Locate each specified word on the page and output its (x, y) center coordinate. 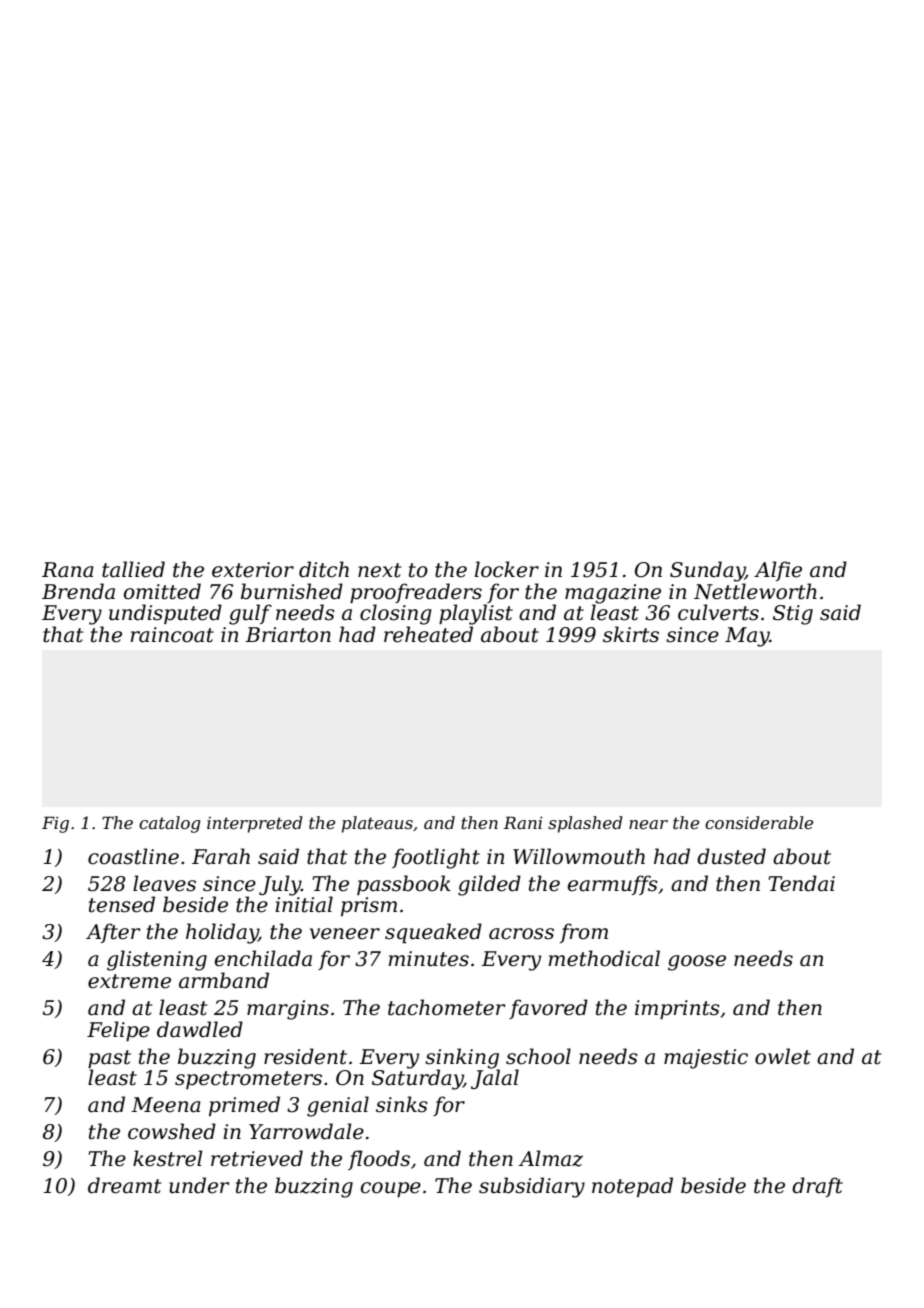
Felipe (118, 1031)
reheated (428, 634)
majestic (706, 1059)
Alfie (778, 571)
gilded (489, 885)
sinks (402, 1104)
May (747, 637)
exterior (253, 570)
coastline (133, 856)
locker (507, 569)
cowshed (172, 1131)
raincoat (172, 635)
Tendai (801, 883)
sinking (462, 1058)
